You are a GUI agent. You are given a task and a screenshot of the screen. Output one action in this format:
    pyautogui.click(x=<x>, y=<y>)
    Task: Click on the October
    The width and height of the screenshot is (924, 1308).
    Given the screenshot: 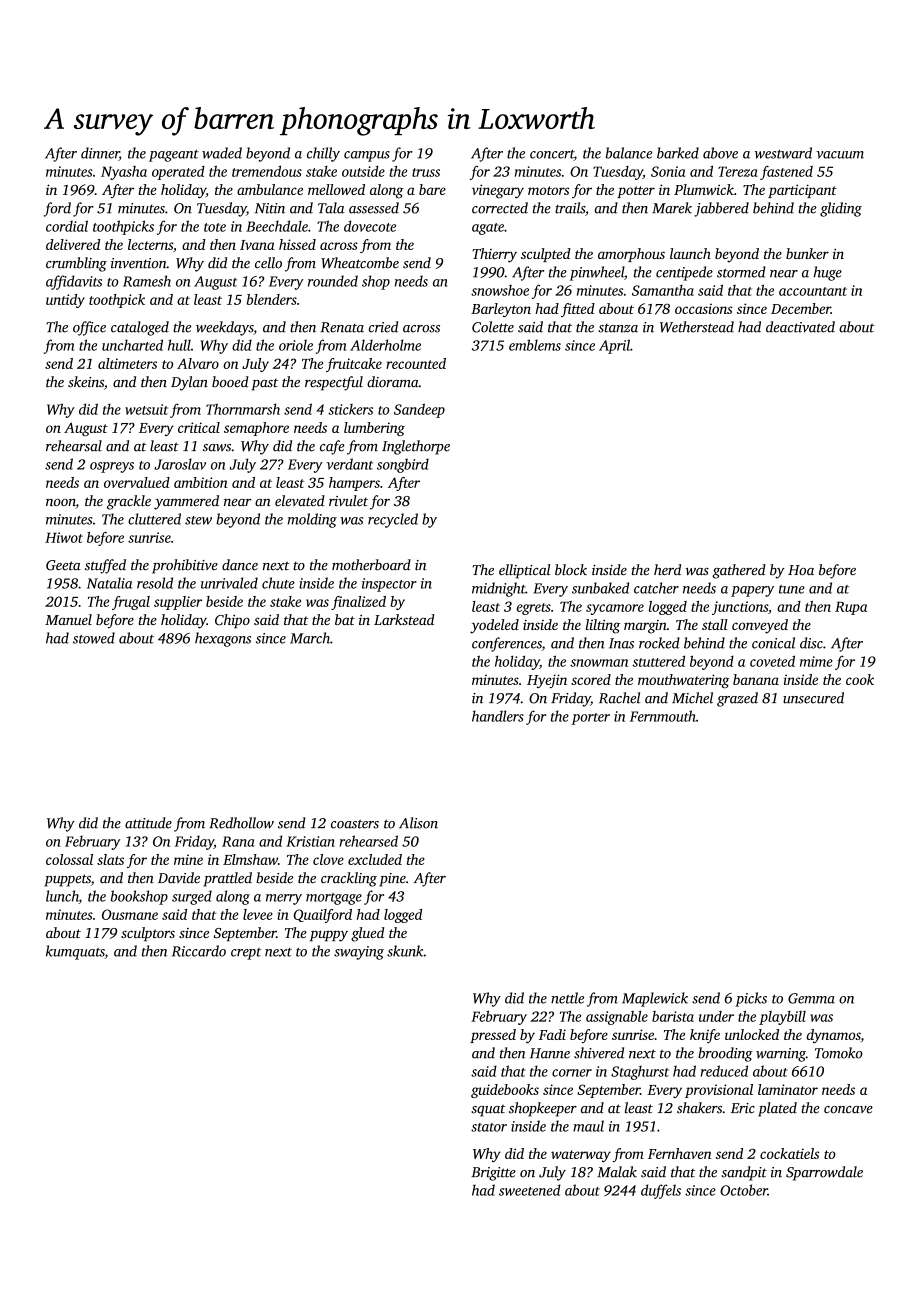 What is the action you would take?
    pyautogui.click(x=744, y=1190)
